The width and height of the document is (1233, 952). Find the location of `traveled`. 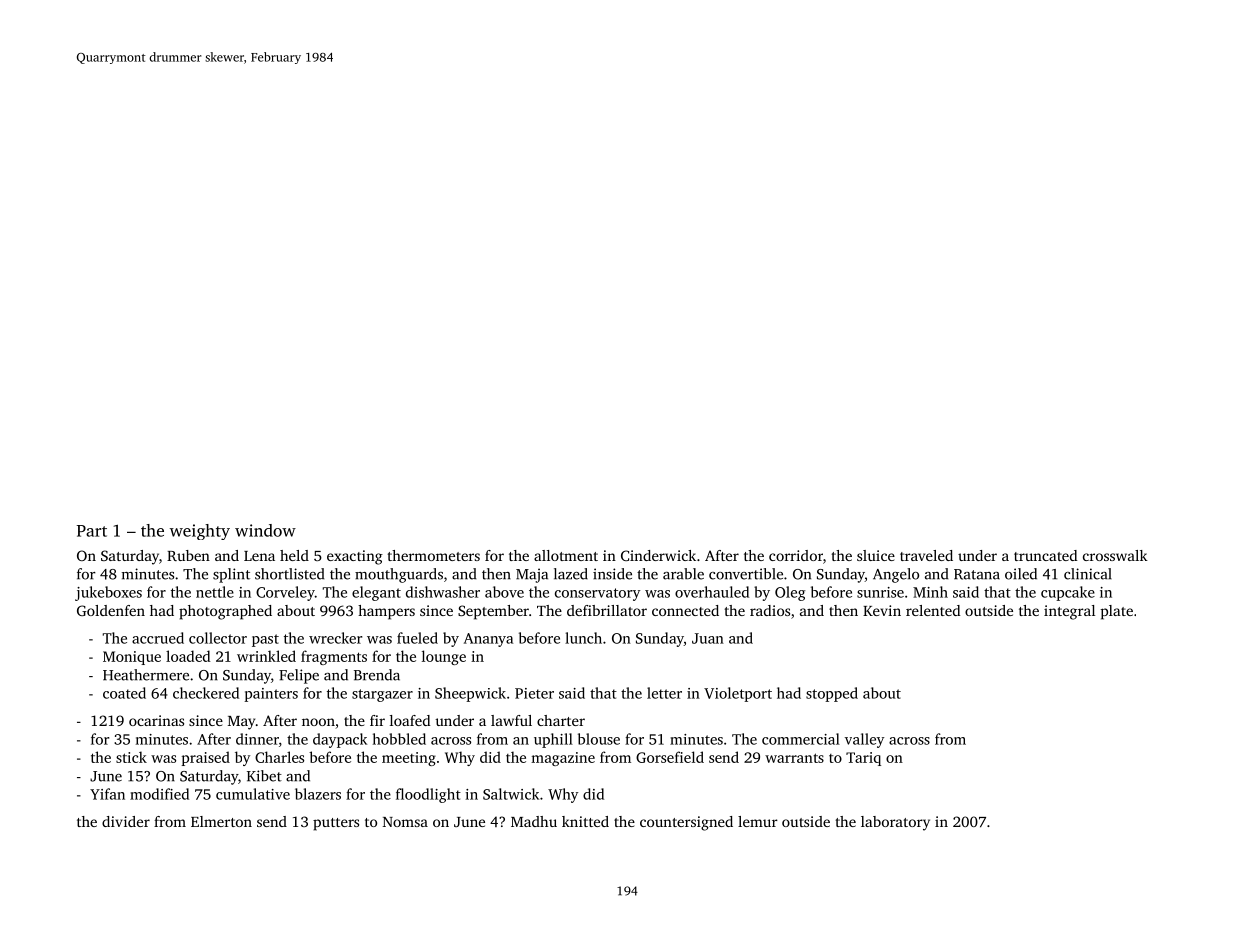

traveled is located at coordinates (926, 555).
